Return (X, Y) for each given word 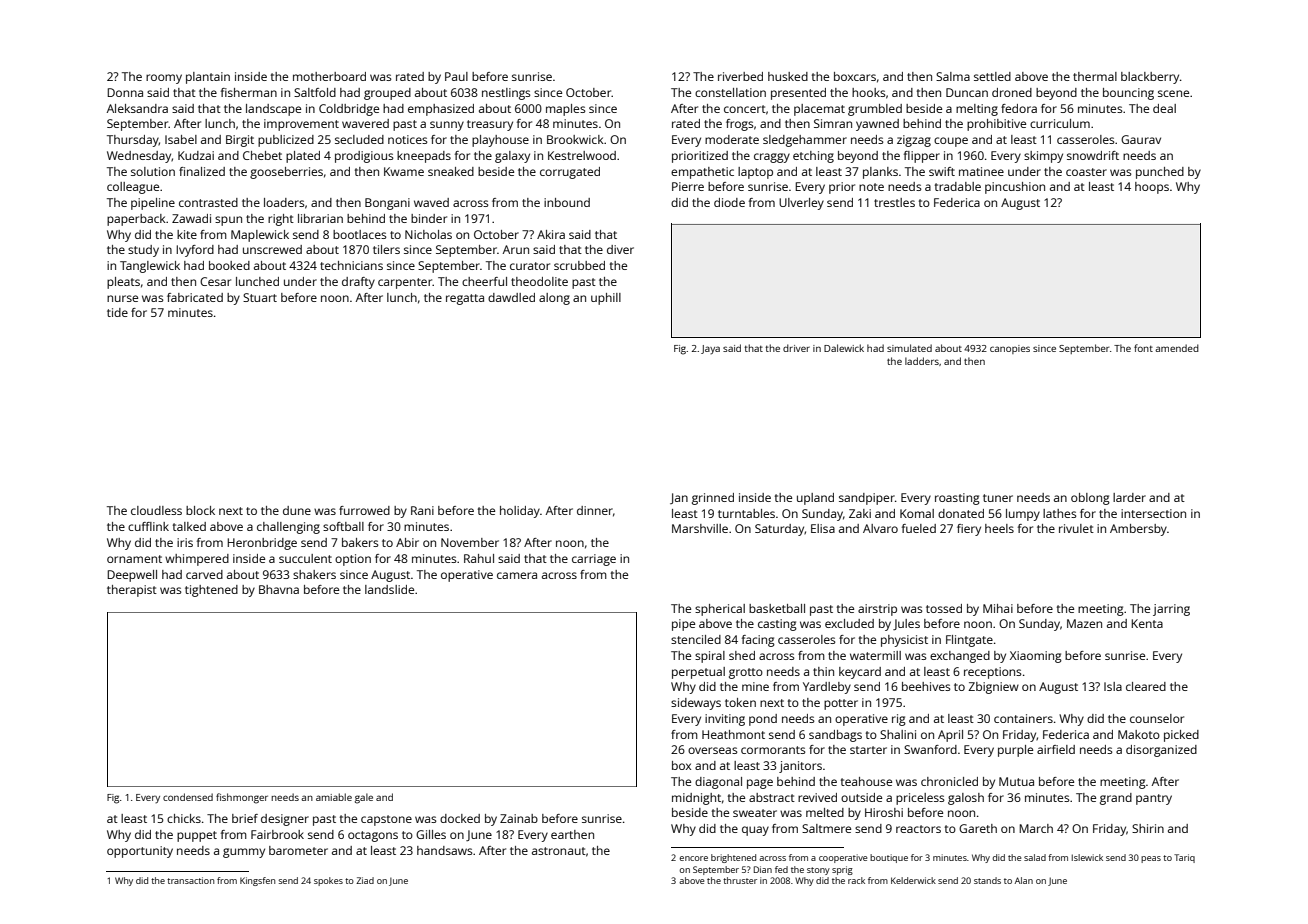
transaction (190, 880)
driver (796, 348)
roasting (957, 499)
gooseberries (286, 173)
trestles (894, 202)
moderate (732, 139)
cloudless (156, 510)
